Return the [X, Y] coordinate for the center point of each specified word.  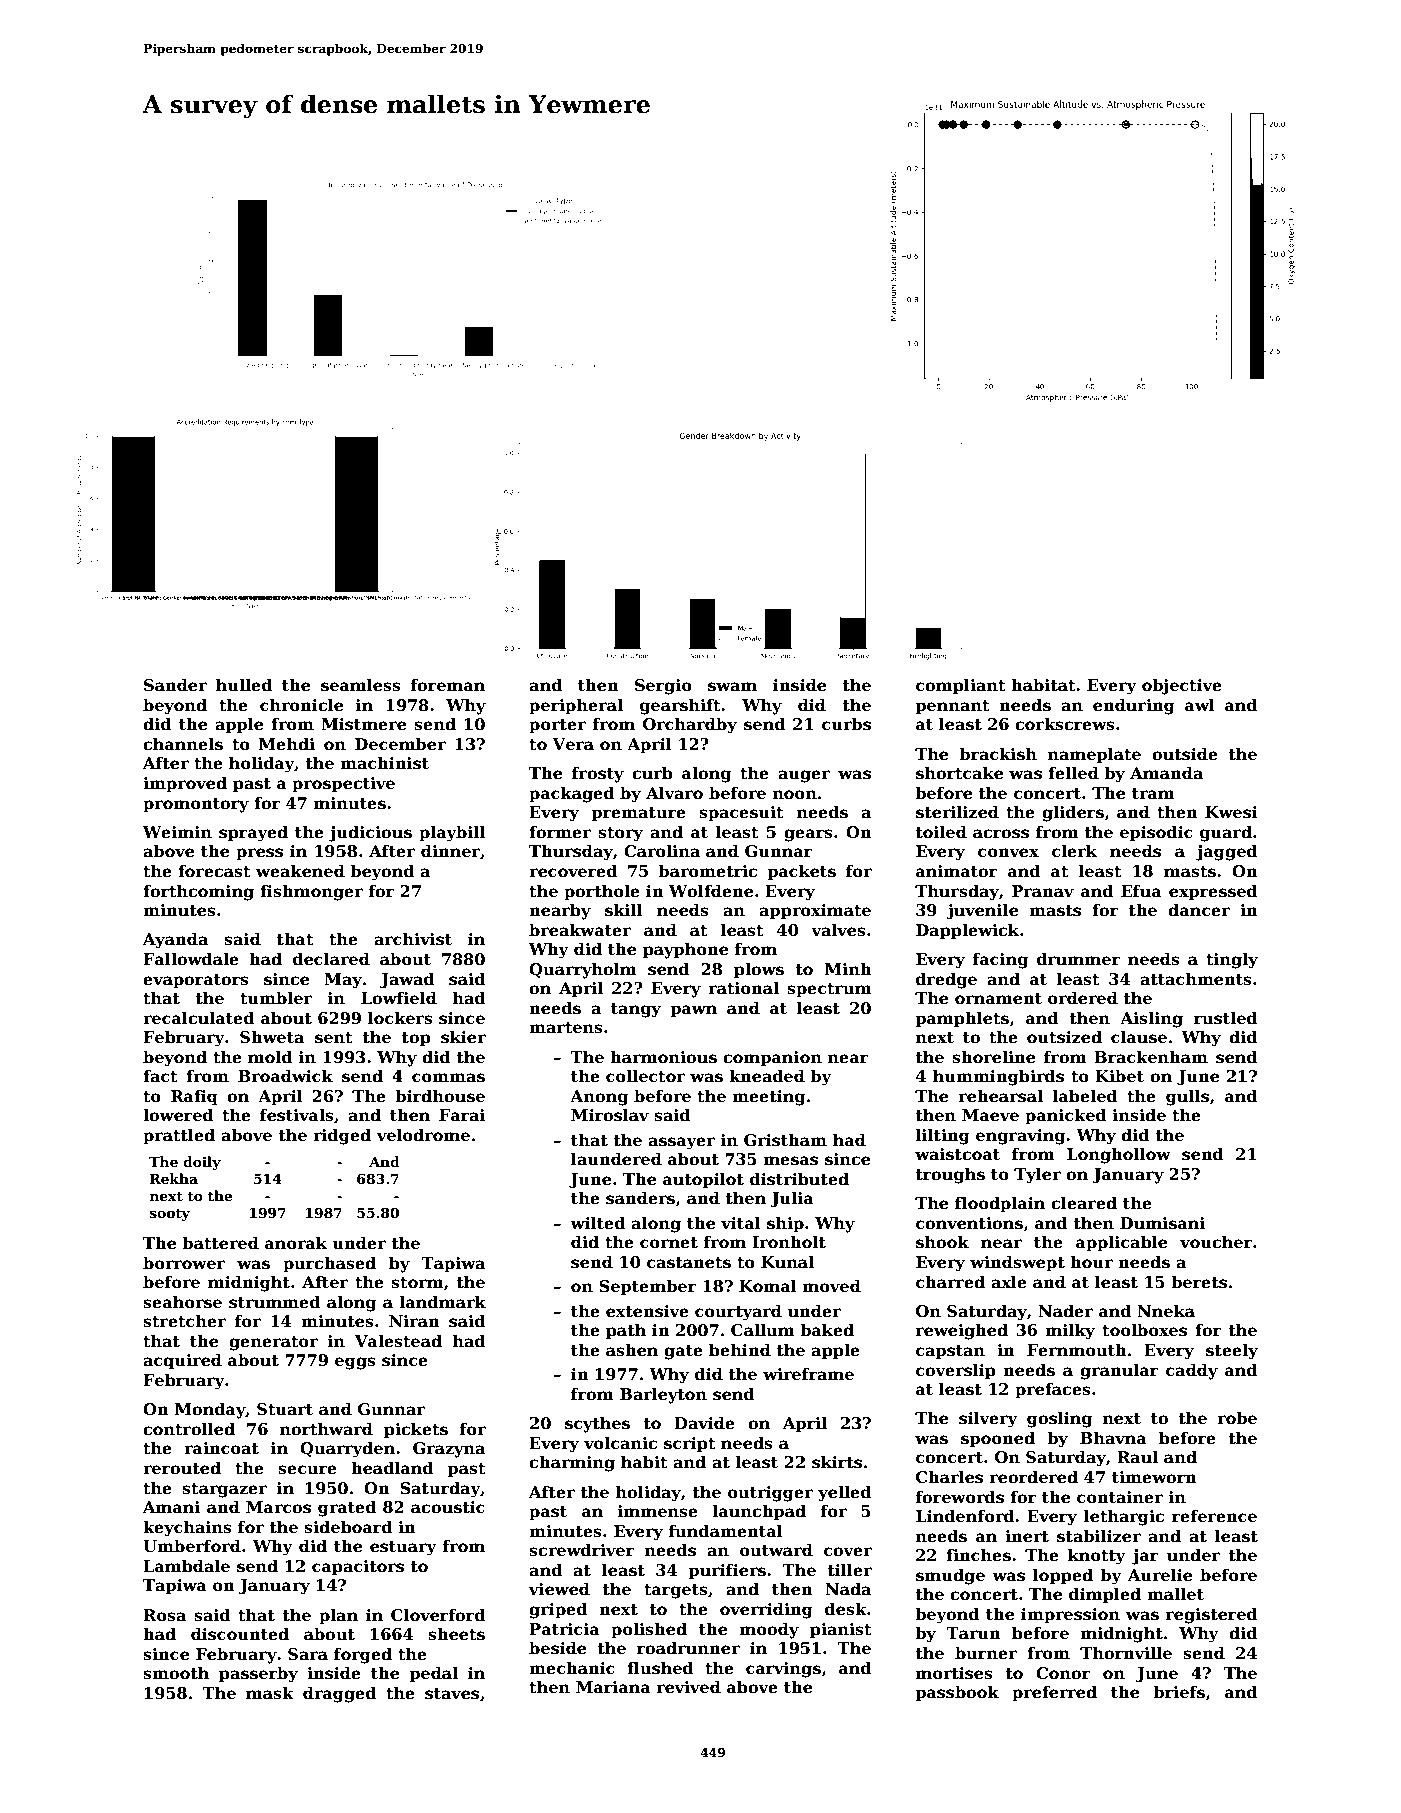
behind [740, 1350]
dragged [340, 1694]
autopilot [703, 1180]
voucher [1216, 1242]
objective [1182, 686]
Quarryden [347, 1449]
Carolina [662, 851]
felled [1073, 773]
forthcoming [198, 892]
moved [832, 1286]
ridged [342, 1136]
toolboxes [1144, 1330]
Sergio [663, 687]
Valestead [398, 1341]
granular [1119, 1371]
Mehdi [287, 744]
